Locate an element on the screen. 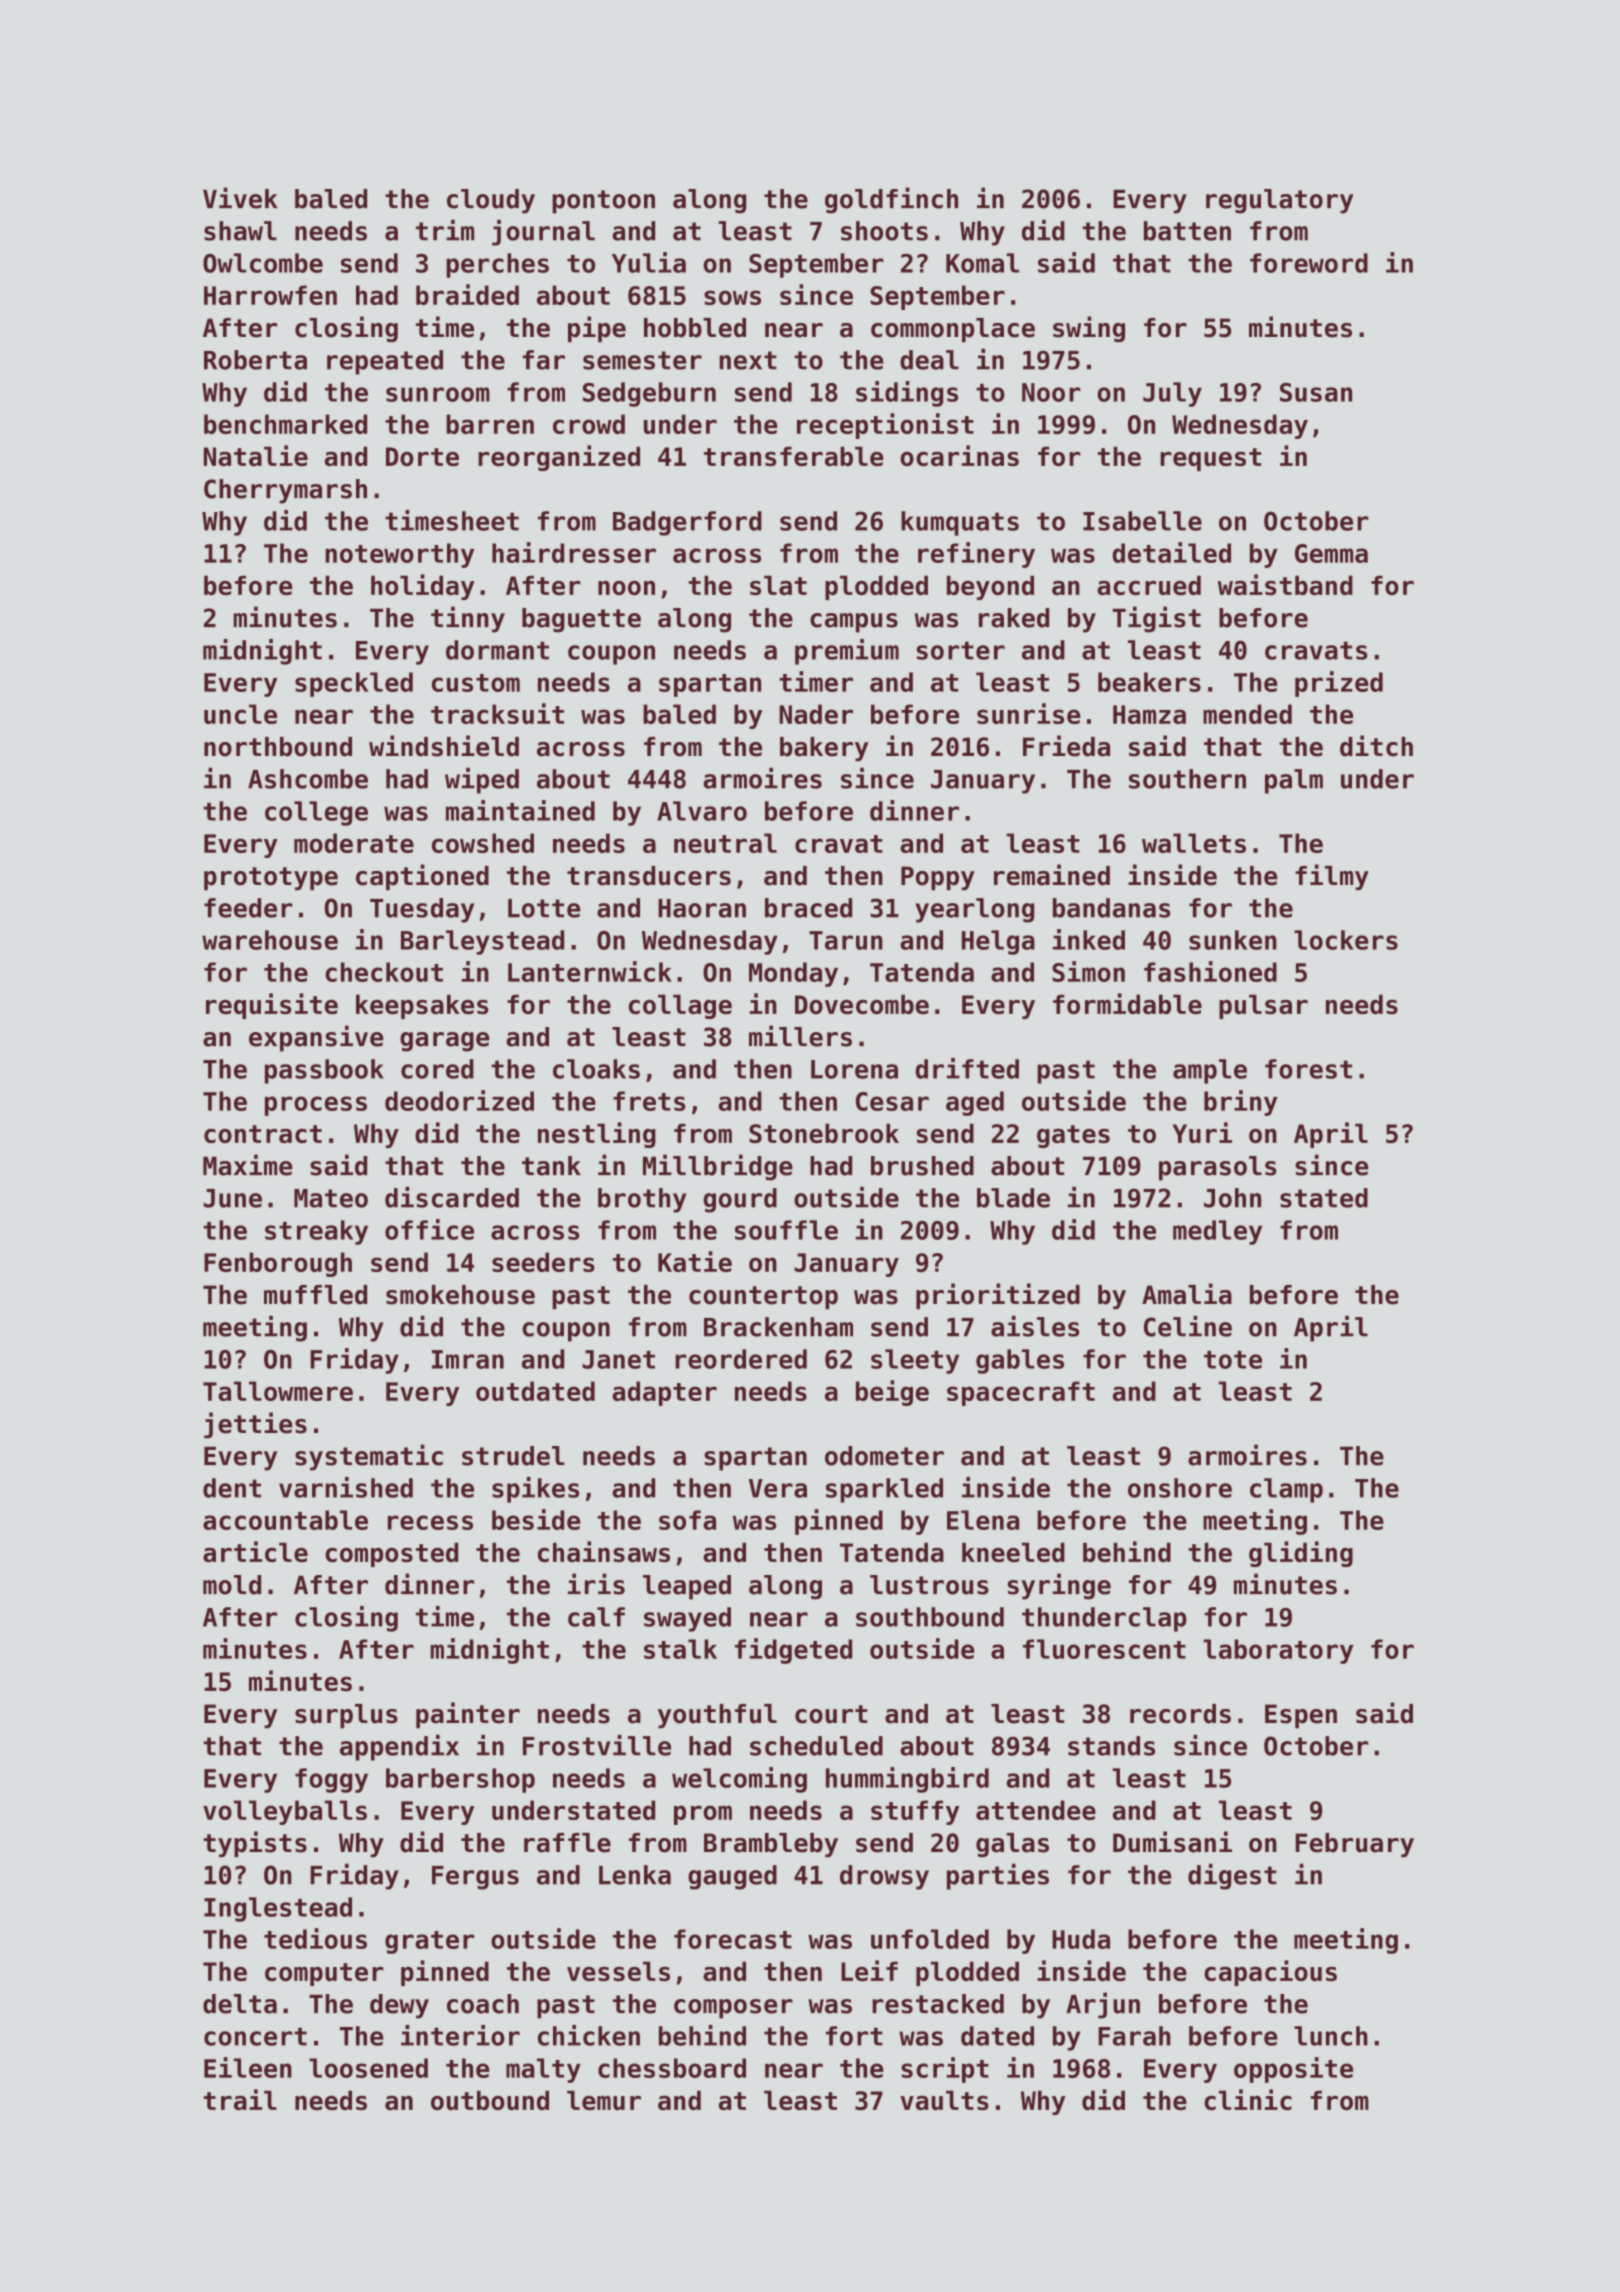 The image size is (1620, 2292). typists is located at coordinates (255, 1844).
